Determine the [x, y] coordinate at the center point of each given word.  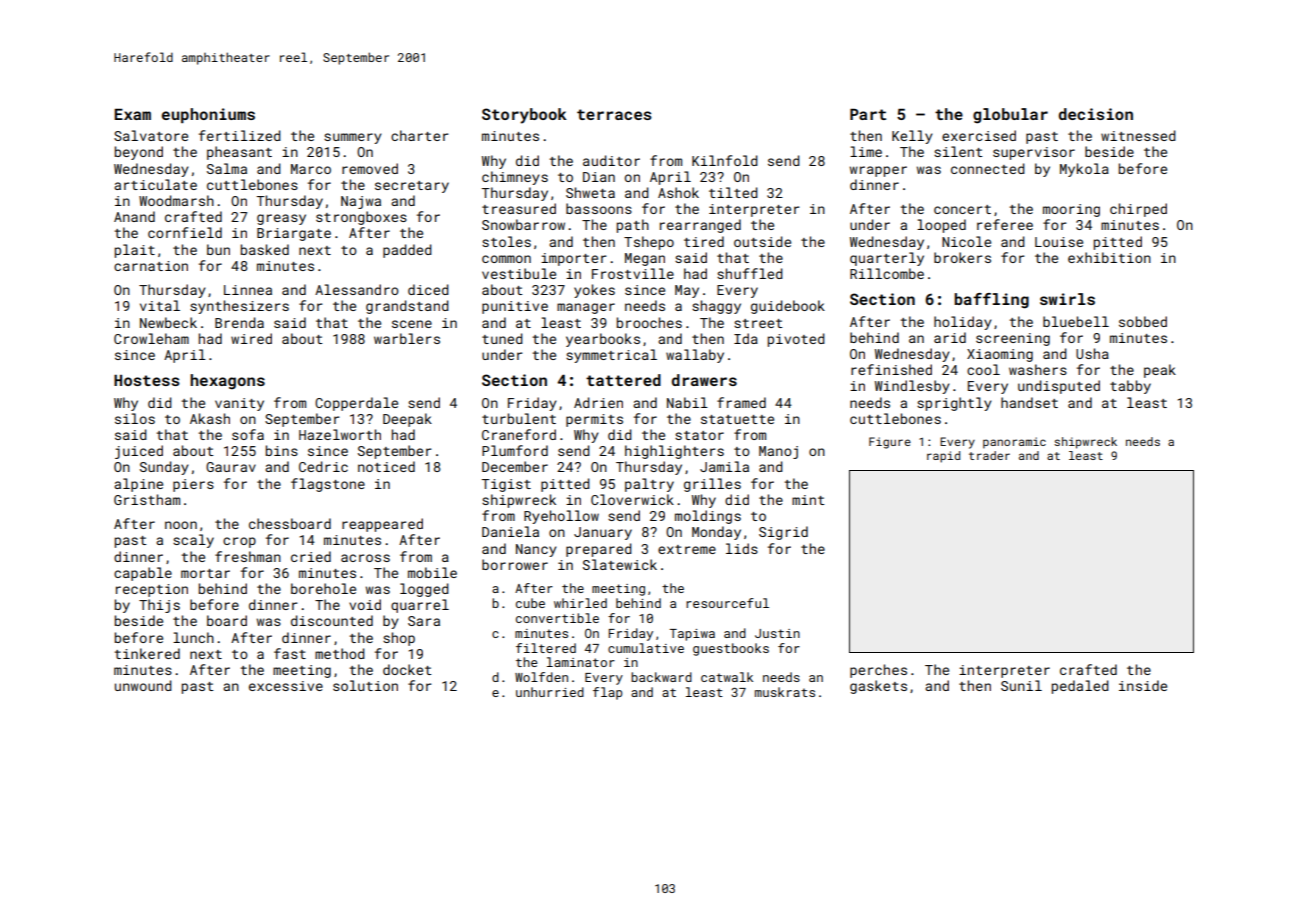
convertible [557, 618]
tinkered [147, 653]
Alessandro [357, 289]
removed [370, 168]
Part [868, 114]
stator [699, 435]
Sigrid [783, 533]
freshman [248, 556]
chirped [1138, 210]
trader [989, 455]
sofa [248, 434]
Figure [890, 443]
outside [762, 241]
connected [988, 168]
